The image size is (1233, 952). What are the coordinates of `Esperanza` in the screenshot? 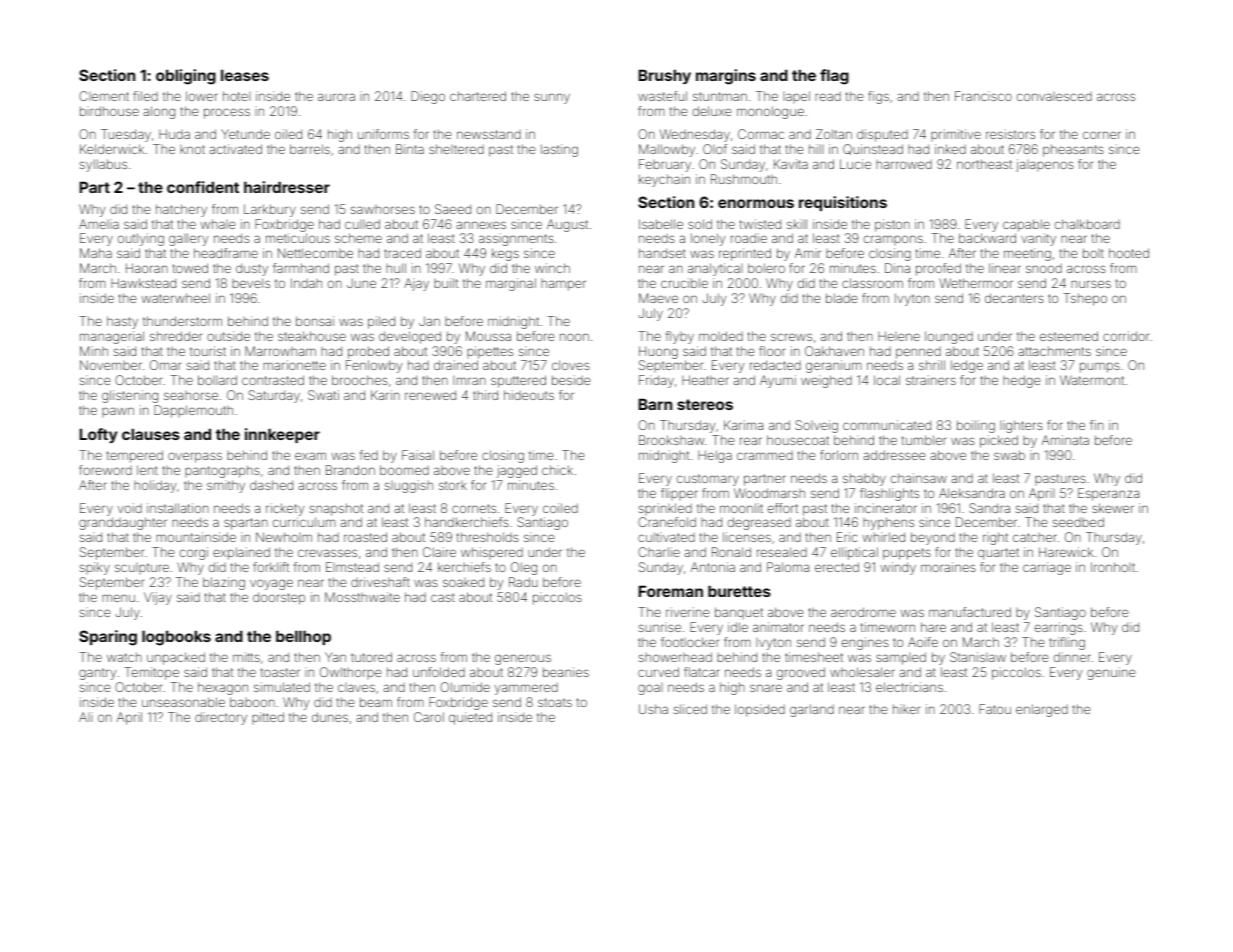 It's located at (1108, 494).
